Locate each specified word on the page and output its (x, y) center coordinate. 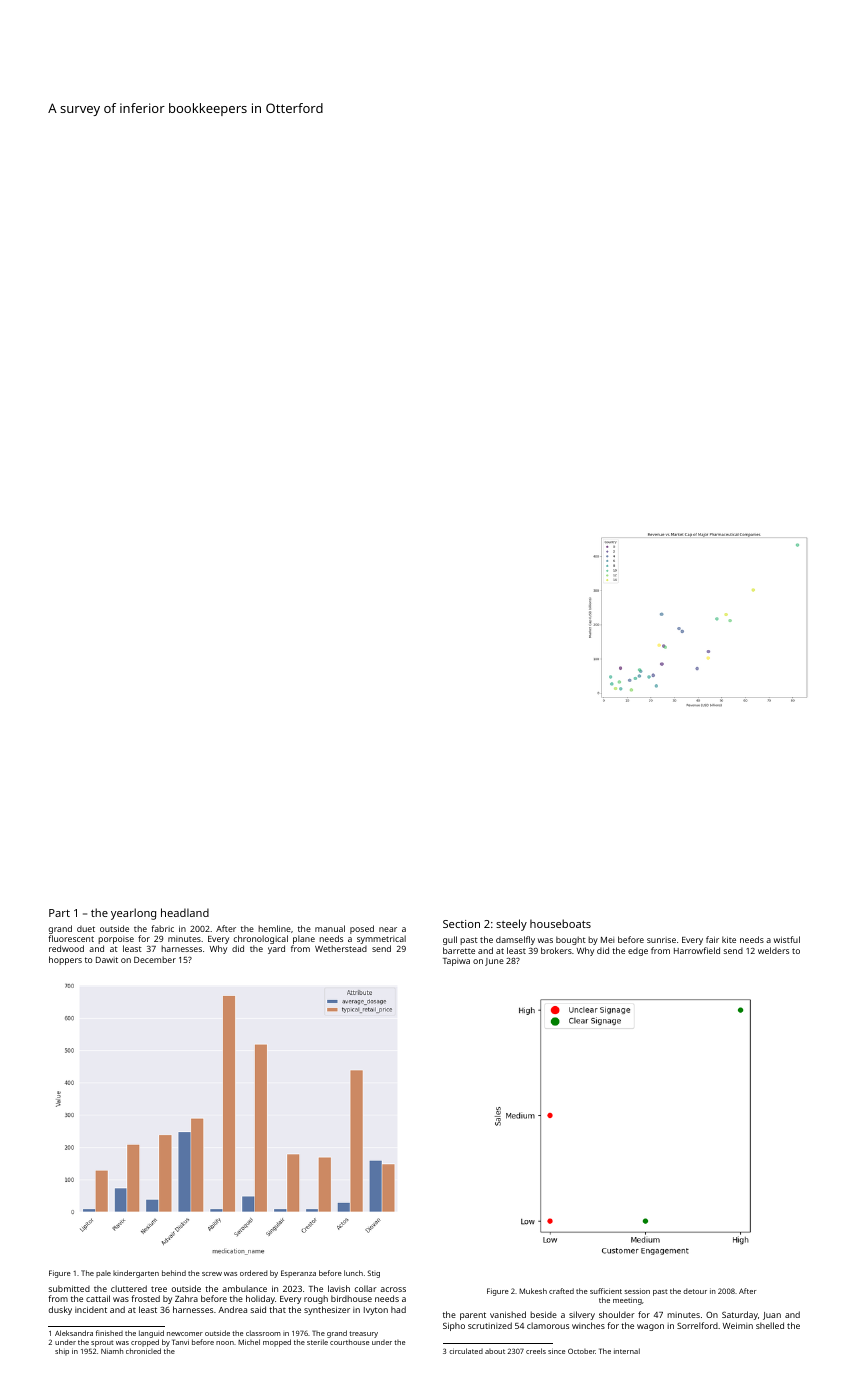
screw (212, 1274)
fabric (162, 928)
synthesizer (327, 1310)
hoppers (65, 960)
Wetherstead (341, 948)
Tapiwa (456, 962)
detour (695, 1291)
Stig (374, 1274)
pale (103, 1274)
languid (151, 1334)
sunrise (661, 940)
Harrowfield (697, 950)
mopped (277, 1343)
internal (627, 1351)
